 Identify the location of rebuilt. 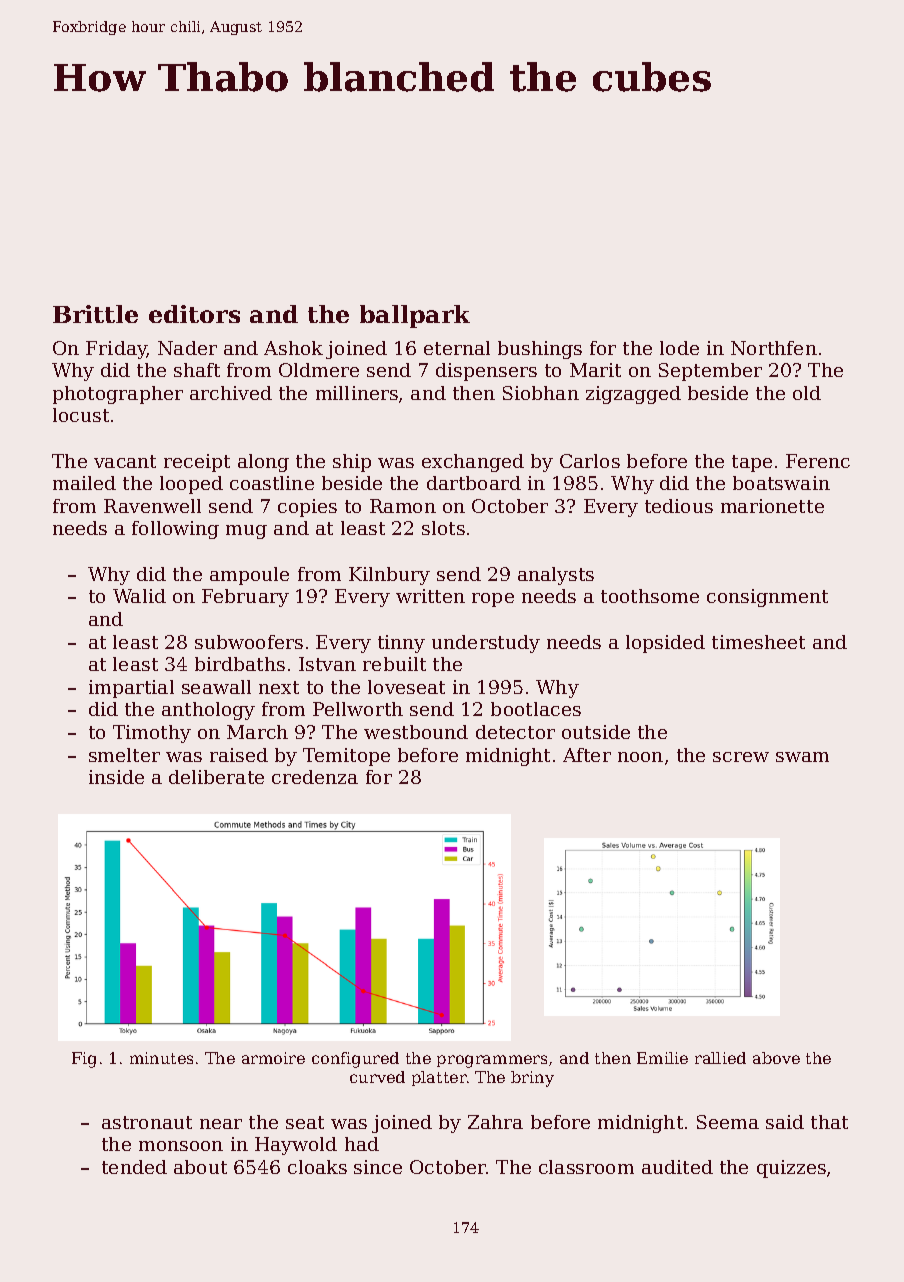
(394, 664).
